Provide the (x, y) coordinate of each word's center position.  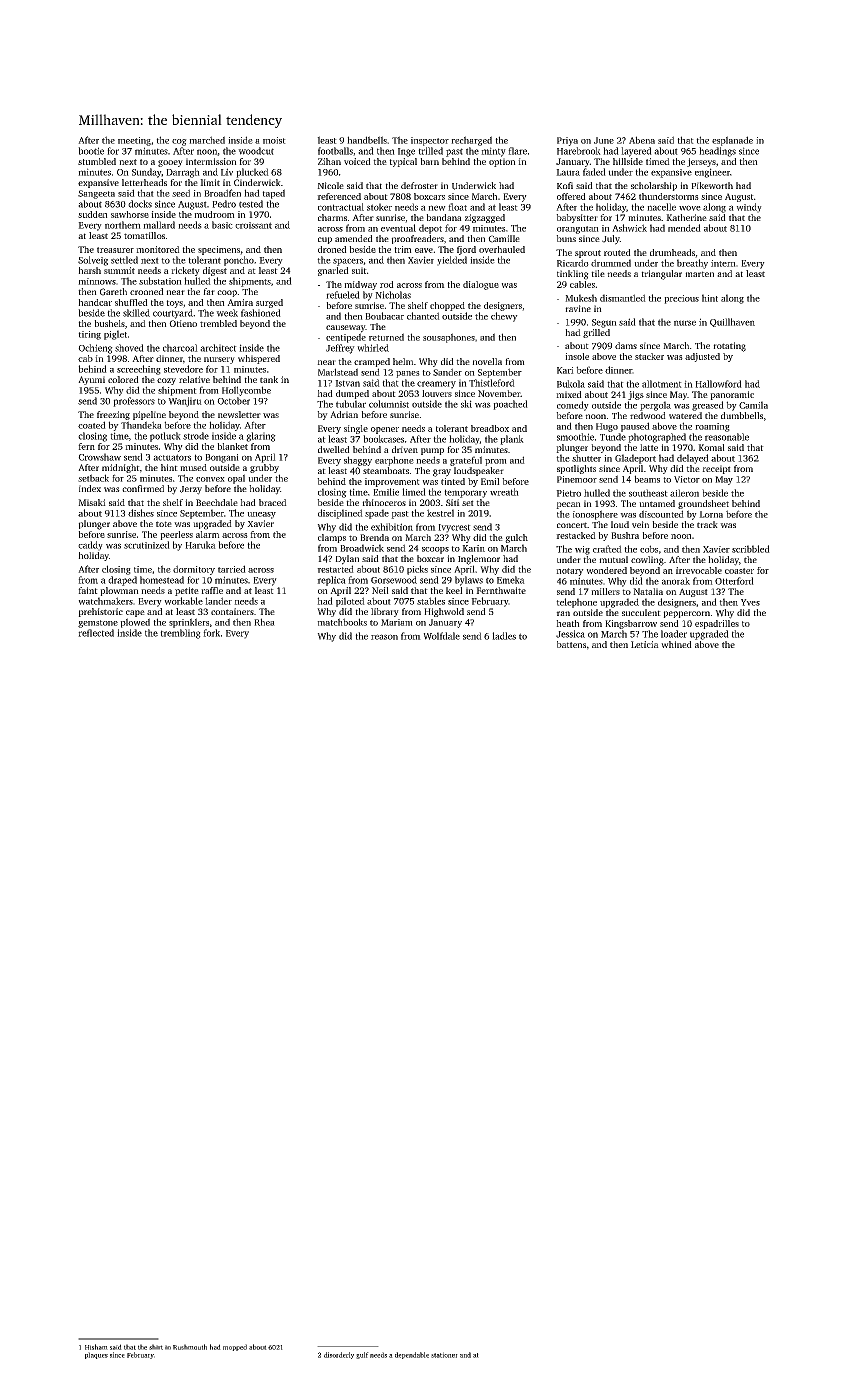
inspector (430, 141)
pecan (568, 505)
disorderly (339, 1355)
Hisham (96, 1347)
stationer (444, 1355)
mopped (235, 1347)
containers (232, 611)
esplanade (732, 141)
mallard (159, 225)
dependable (412, 1355)
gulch (516, 538)
